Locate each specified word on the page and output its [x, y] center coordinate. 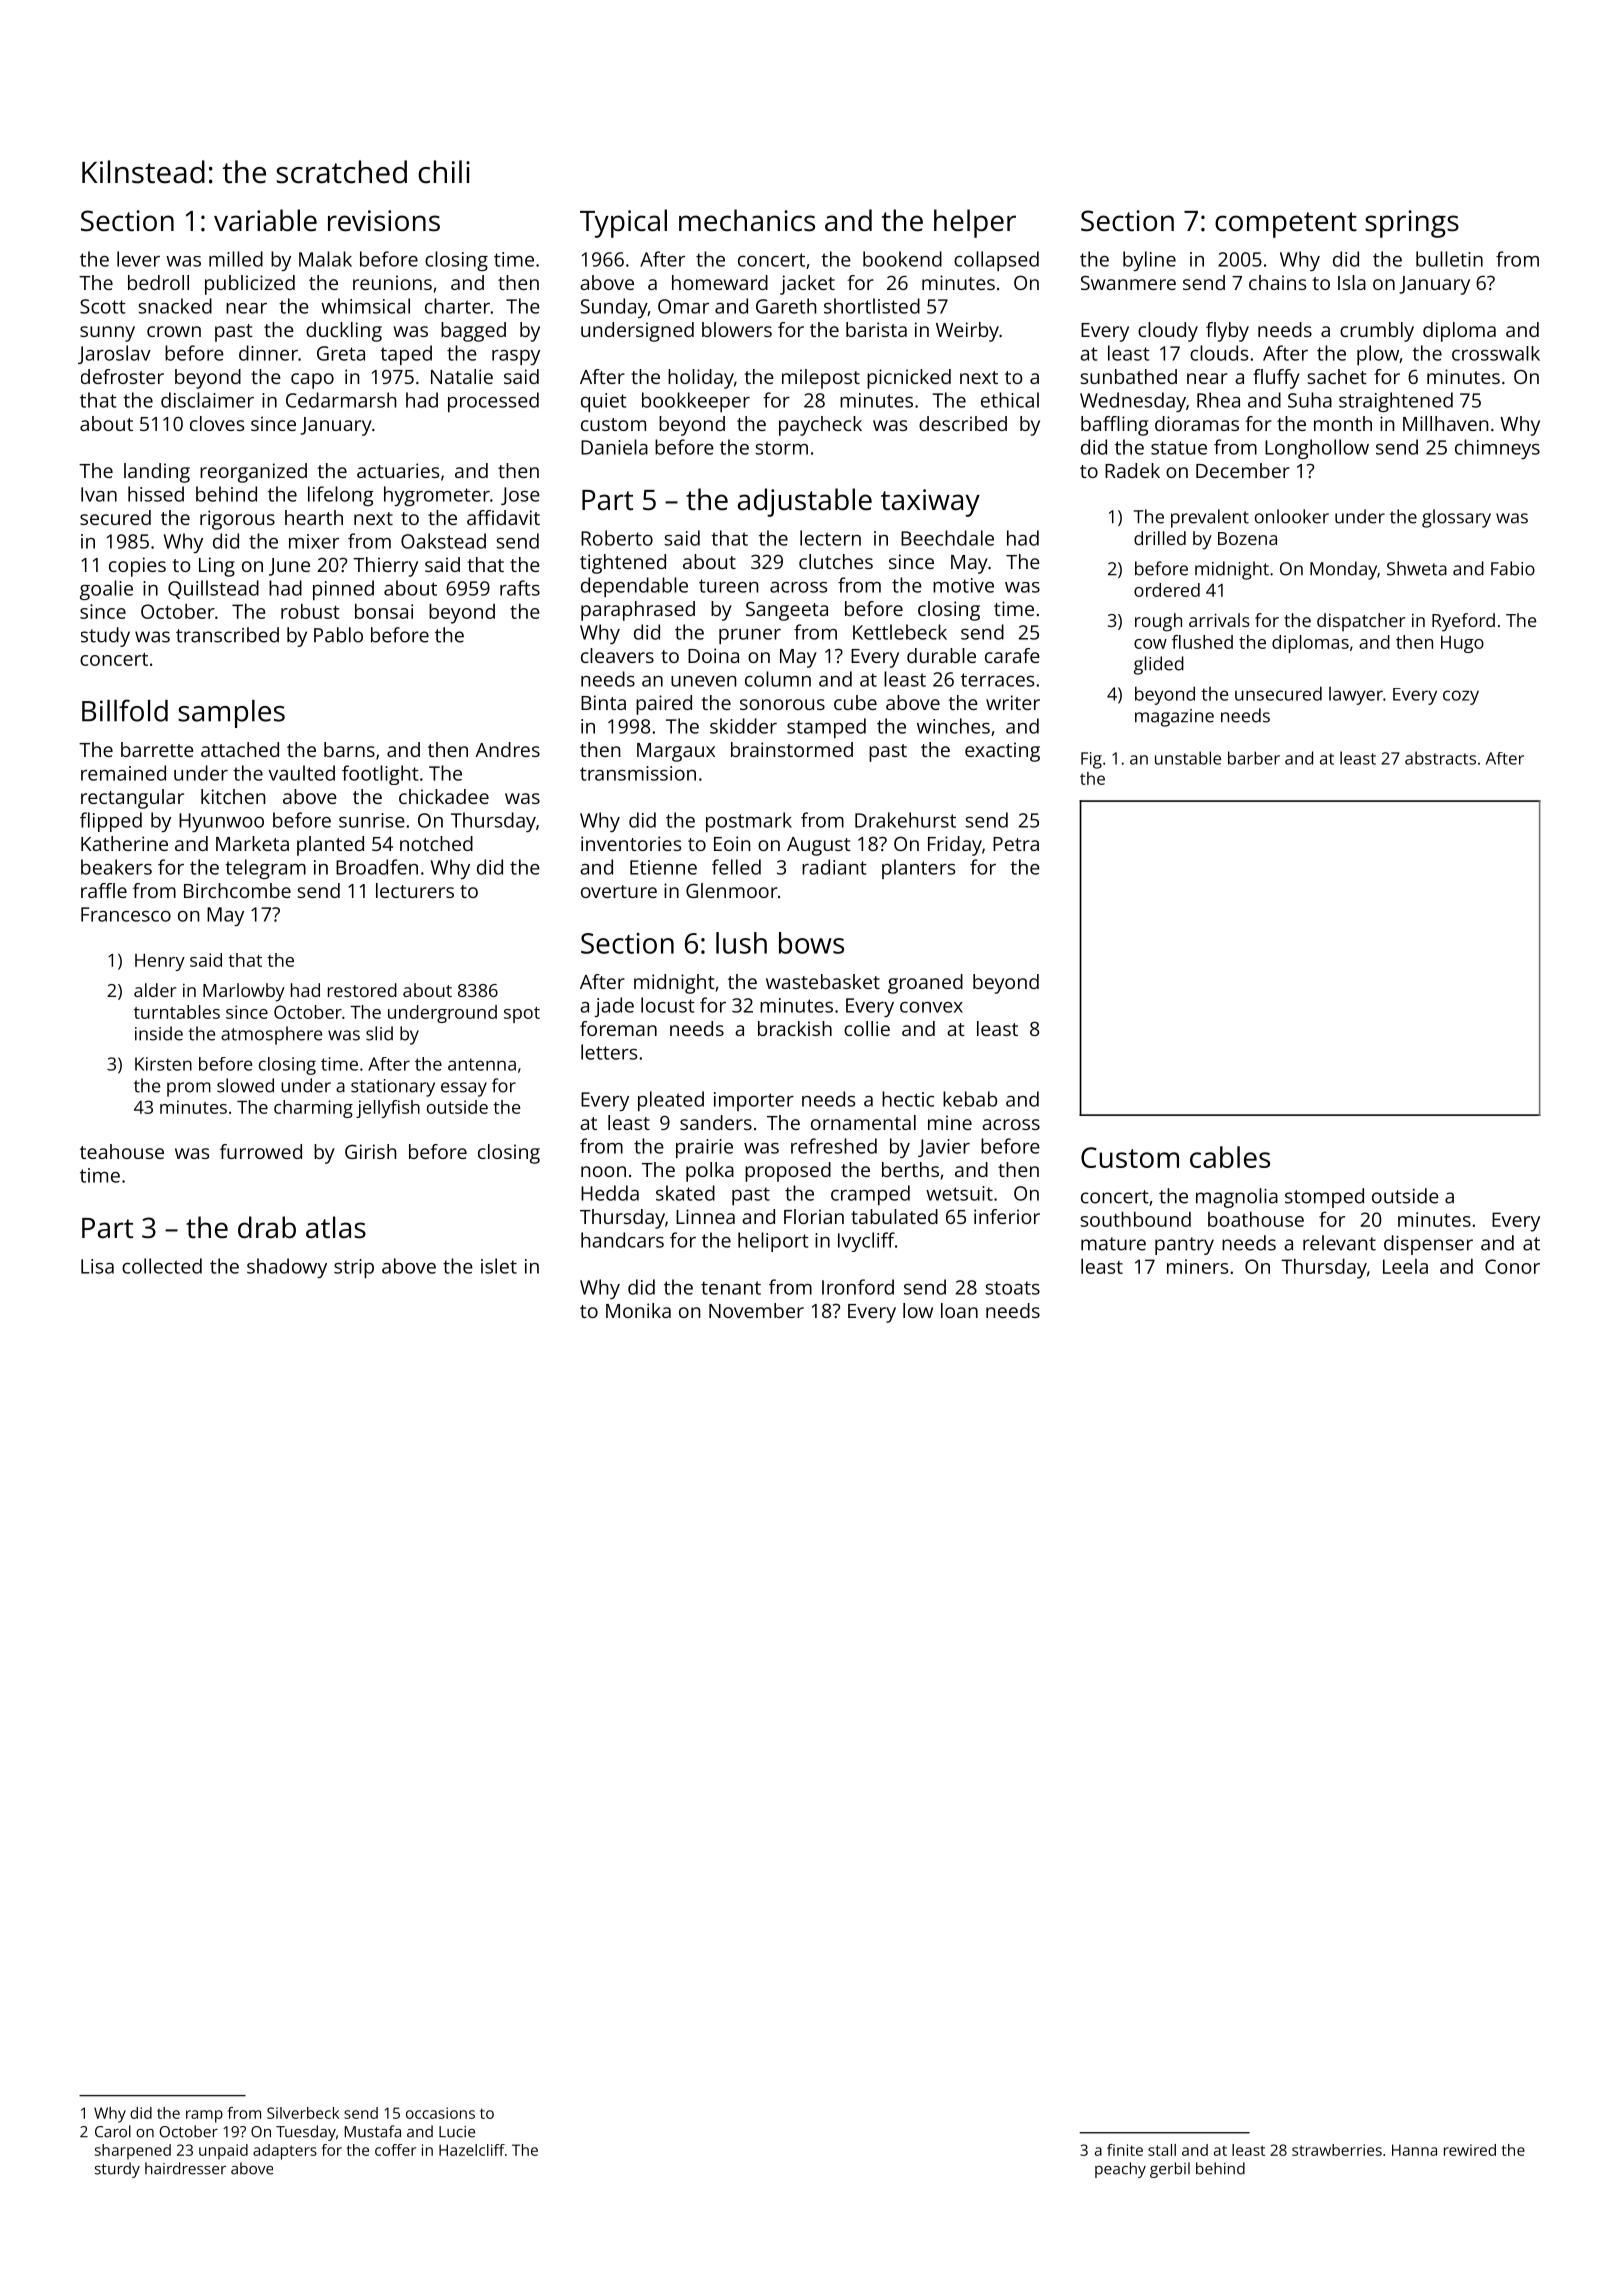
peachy [1120, 2170]
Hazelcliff [472, 2150]
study [105, 637]
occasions [440, 2113]
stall [1162, 2150]
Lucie [457, 2132]
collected [162, 1266]
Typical [623, 223]
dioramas [1197, 423]
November [756, 1310]
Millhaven [1446, 423]
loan [959, 1310]
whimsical [365, 306]
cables [1230, 1157]
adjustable [805, 502]
